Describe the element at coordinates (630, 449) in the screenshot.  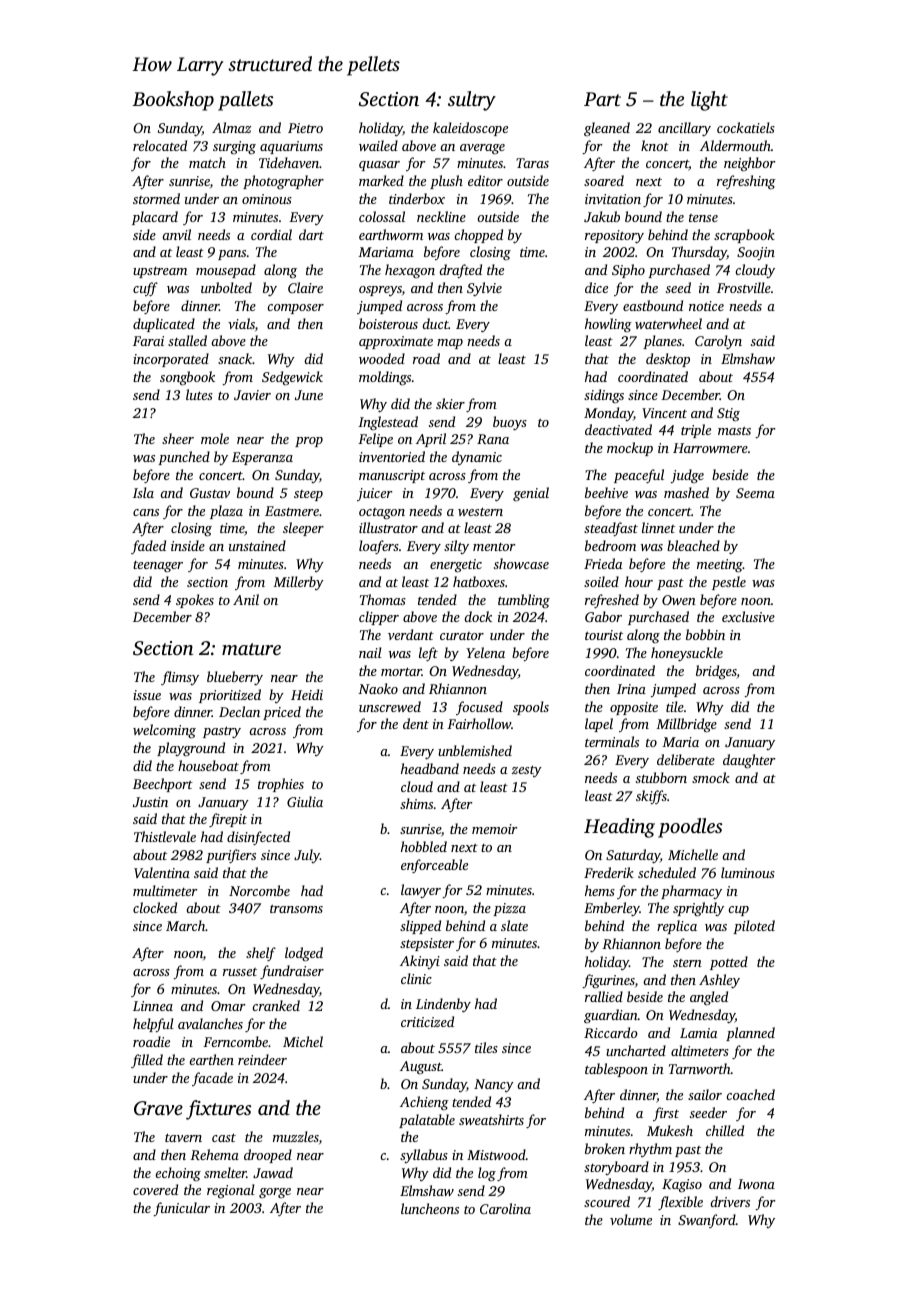
I see `mockup` at that location.
